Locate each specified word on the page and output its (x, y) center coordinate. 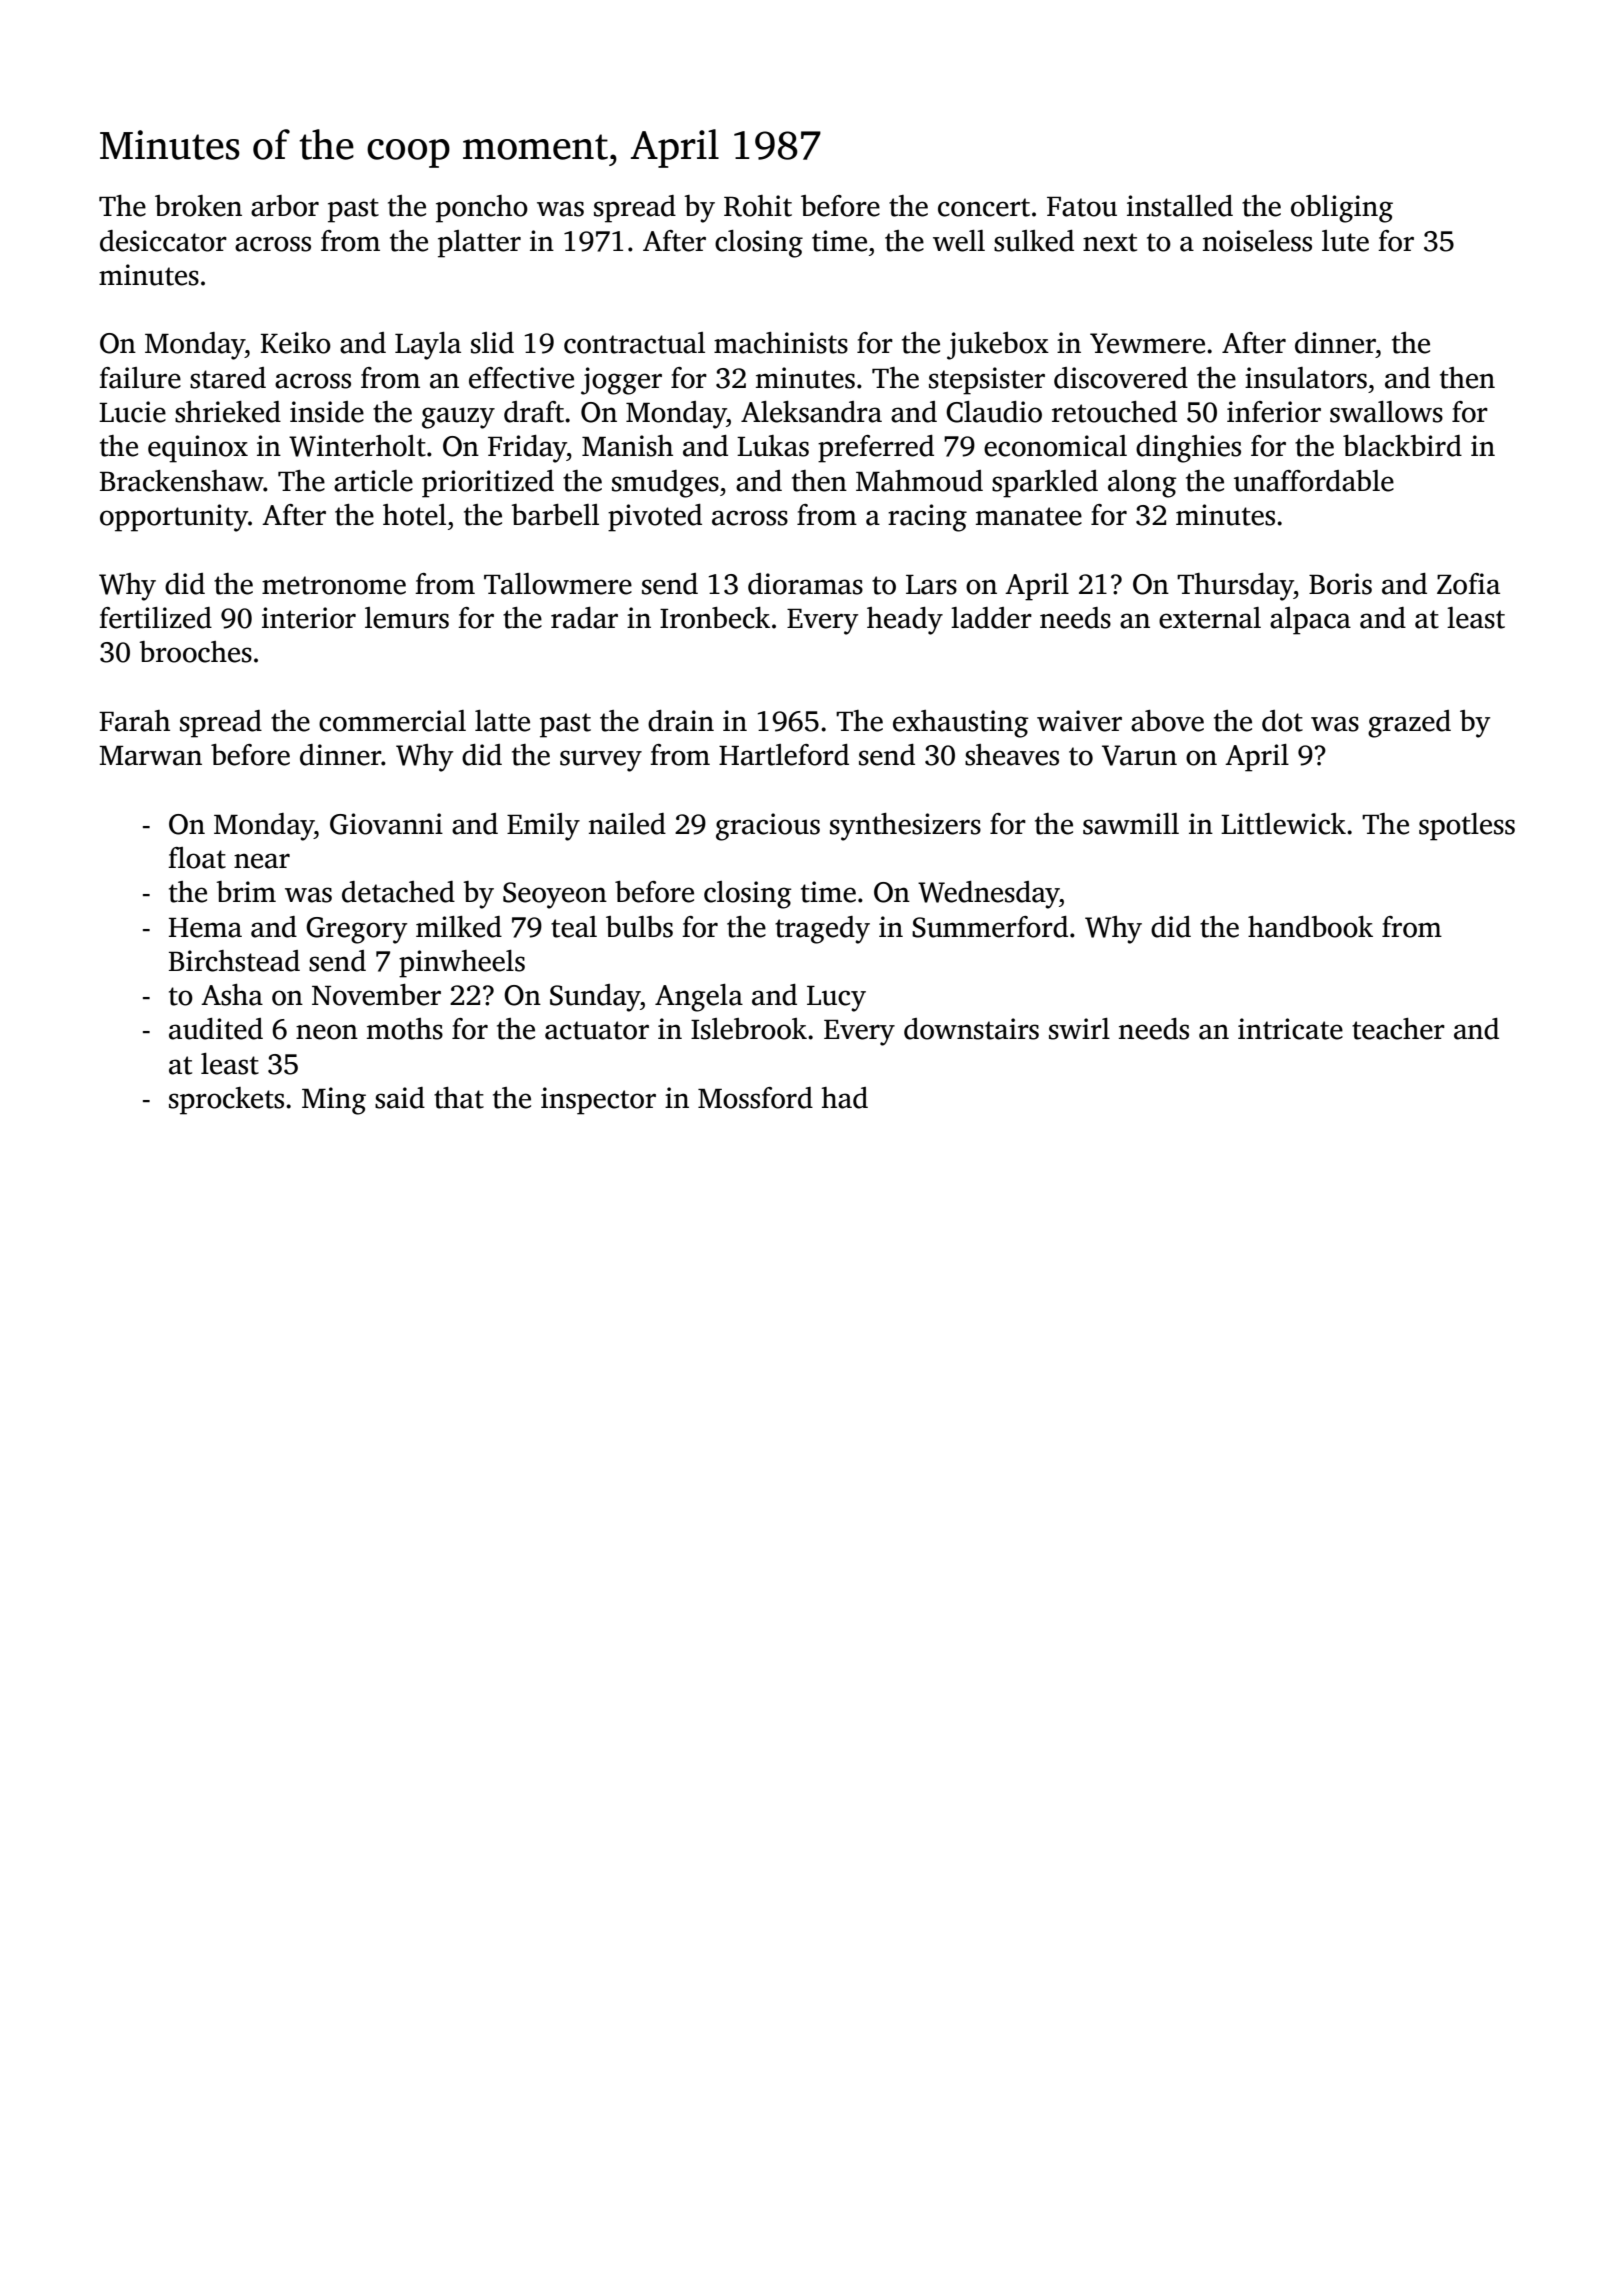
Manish (627, 446)
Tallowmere (558, 584)
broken (198, 206)
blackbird (1402, 446)
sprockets (226, 1101)
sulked (1034, 241)
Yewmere (1147, 343)
